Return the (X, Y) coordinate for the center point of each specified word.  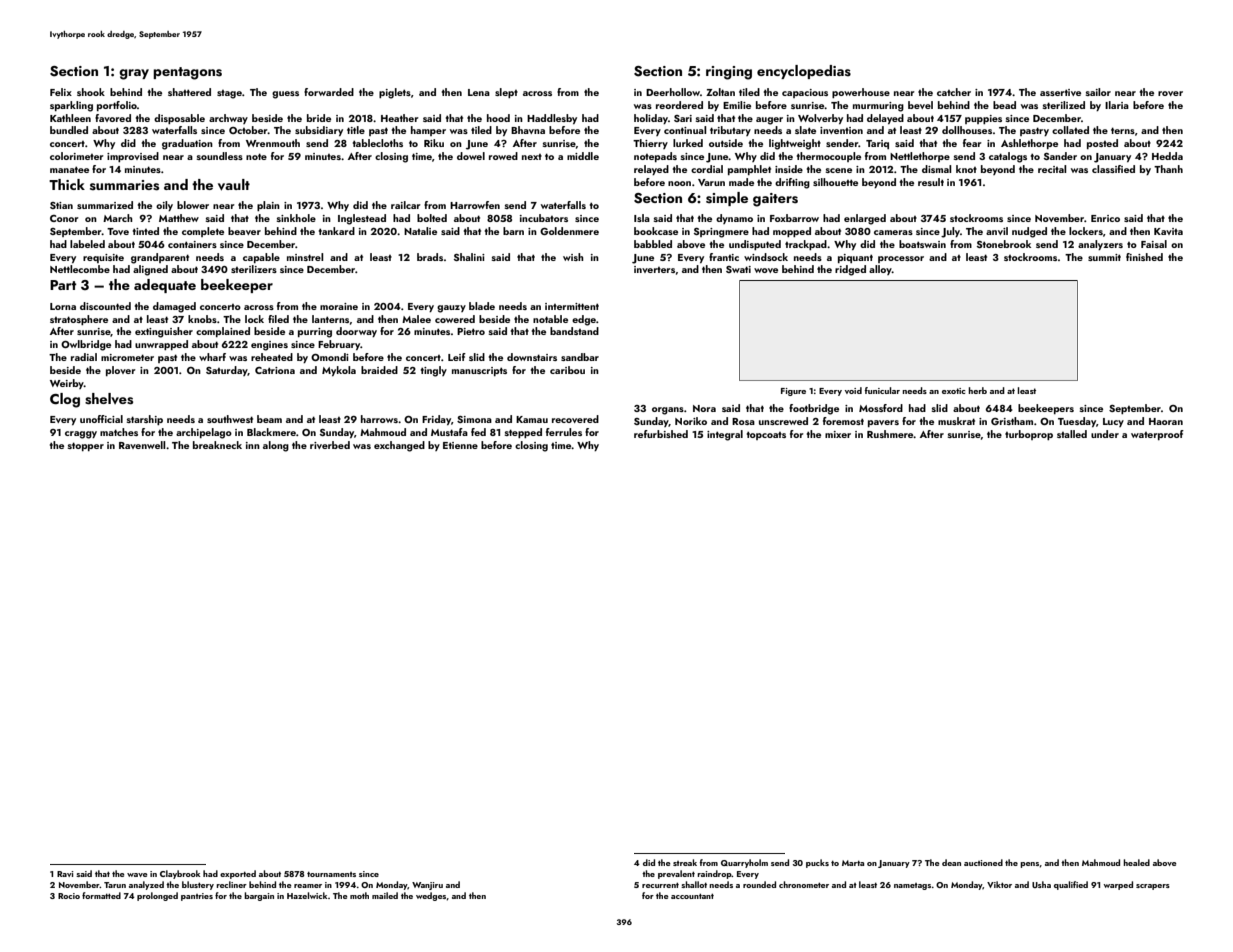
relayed (651, 170)
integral (725, 435)
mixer (838, 434)
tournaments (331, 874)
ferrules (564, 432)
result (931, 182)
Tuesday (1077, 422)
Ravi (65, 874)
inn (253, 445)
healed (1136, 862)
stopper (86, 446)
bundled (69, 130)
